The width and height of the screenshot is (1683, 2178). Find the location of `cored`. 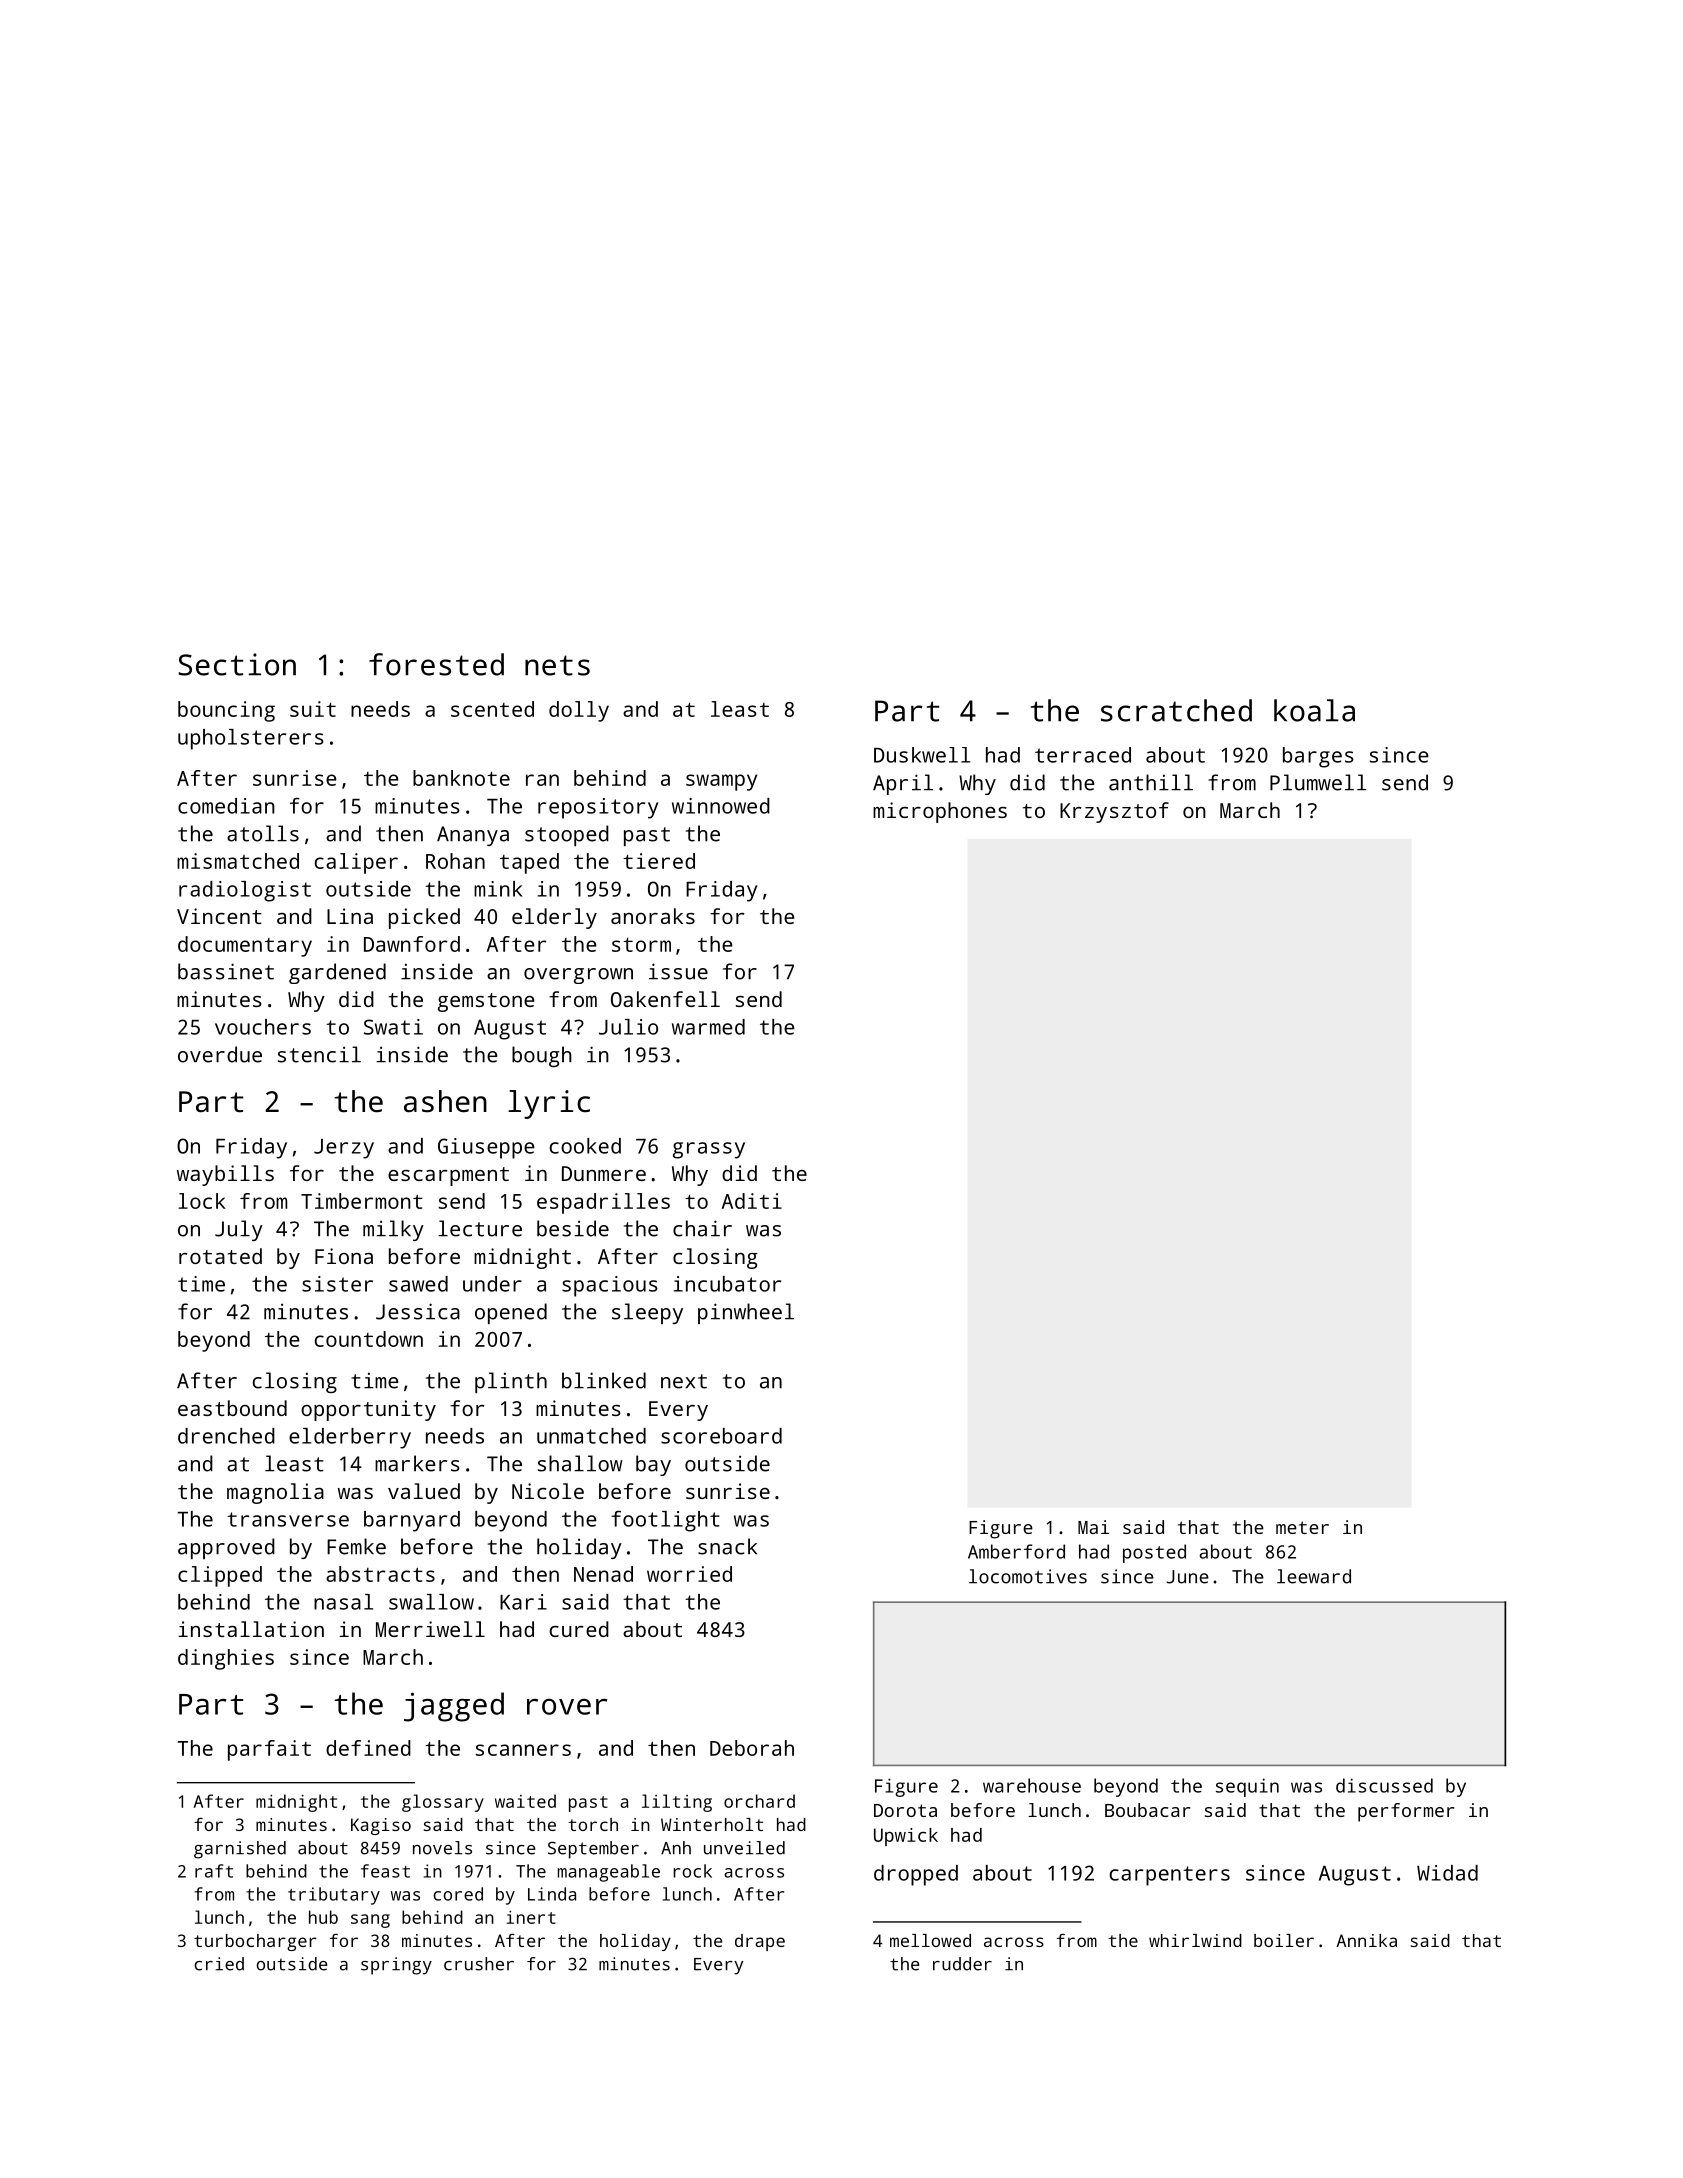

cored is located at coordinates (458, 1894).
